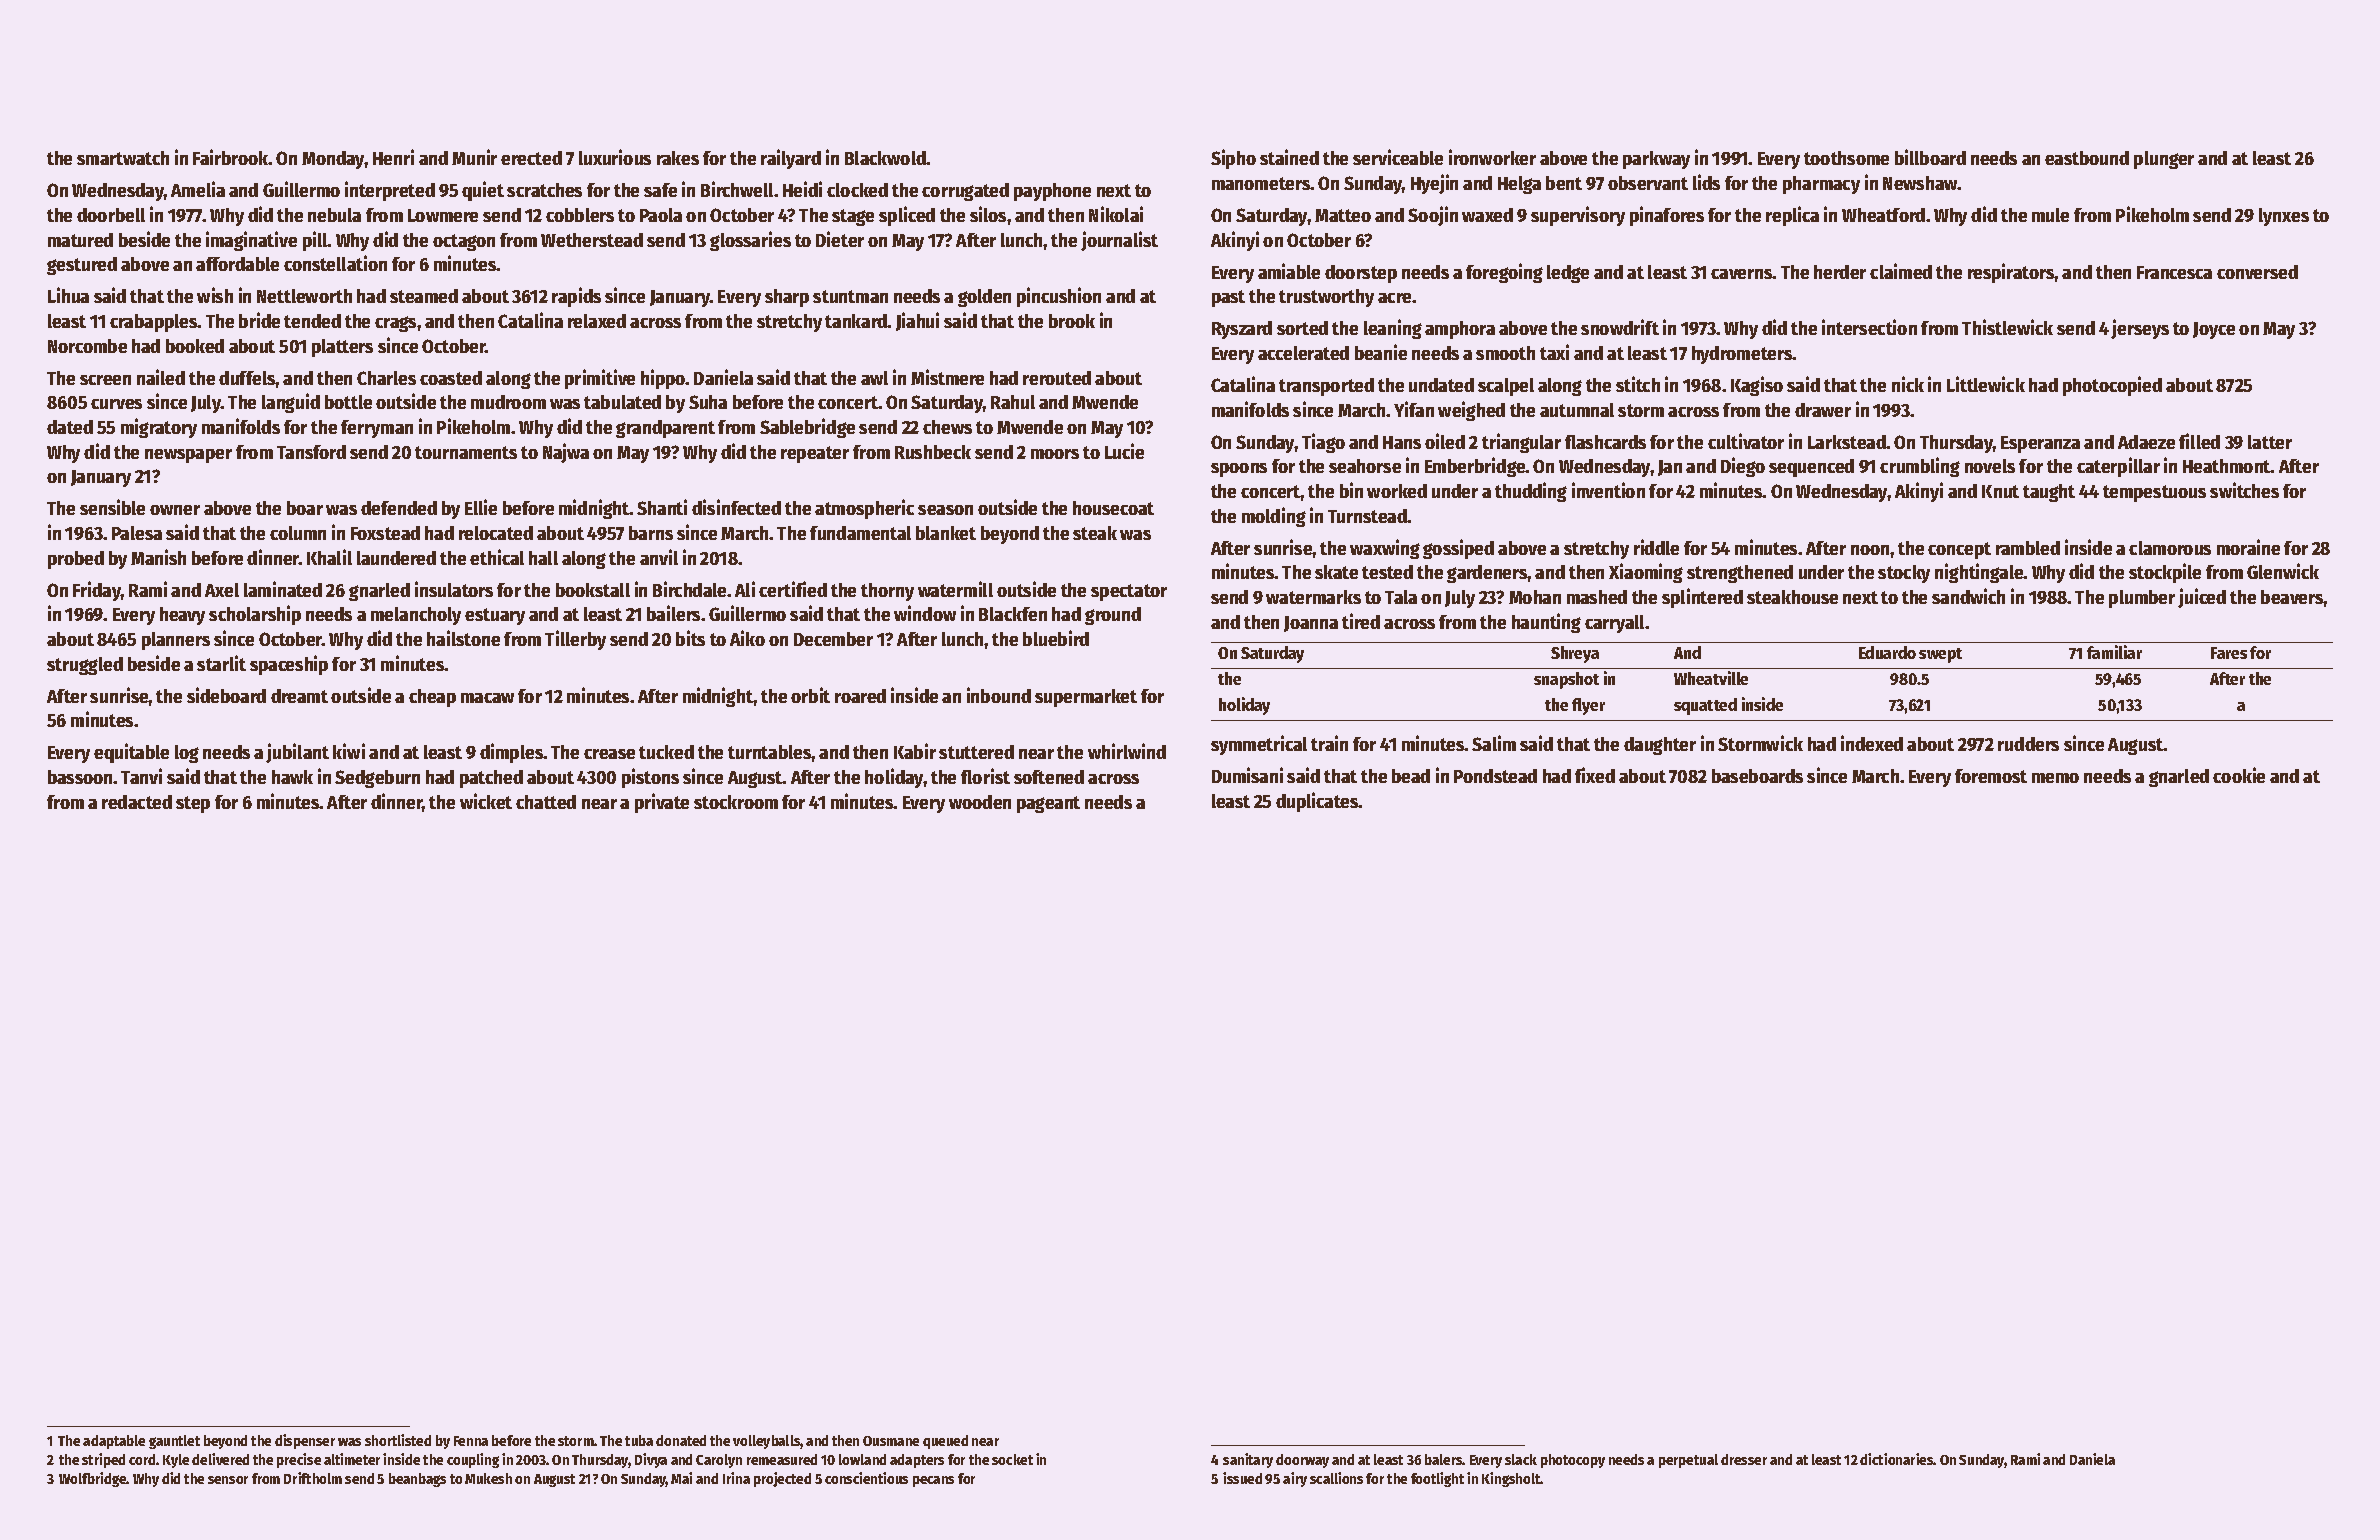 This screenshot has height=1540, width=2380. I want to click on smooth, so click(1505, 353).
